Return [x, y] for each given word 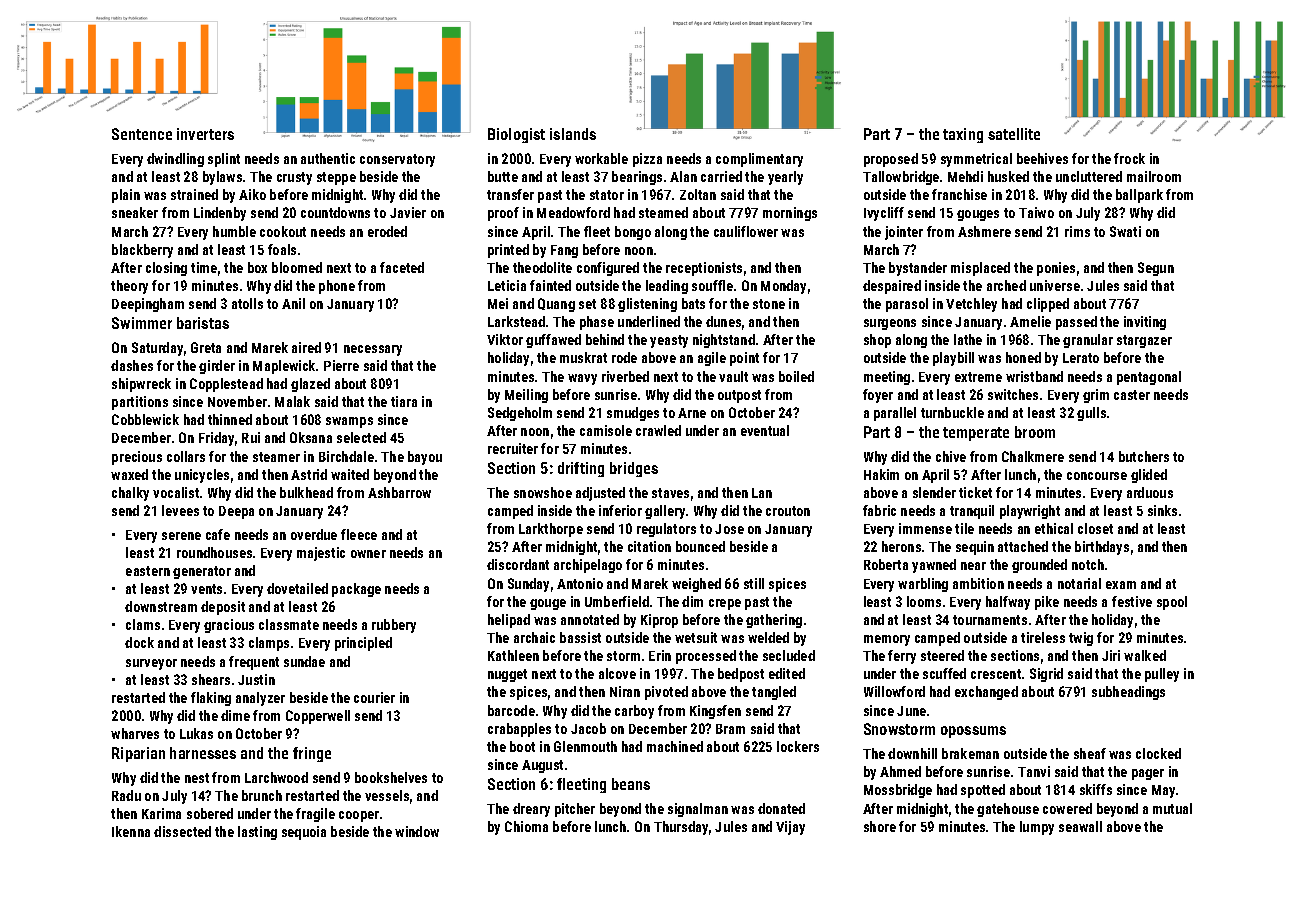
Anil [293, 303]
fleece [359, 534]
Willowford [894, 691]
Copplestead [226, 385]
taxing [963, 135]
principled [363, 644]
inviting [1145, 323]
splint [224, 160]
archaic [534, 637]
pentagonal [1149, 378]
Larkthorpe [551, 530]
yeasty [669, 341]
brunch [262, 795]
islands [573, 134]
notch [1088, 564]
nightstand [724, 341]
